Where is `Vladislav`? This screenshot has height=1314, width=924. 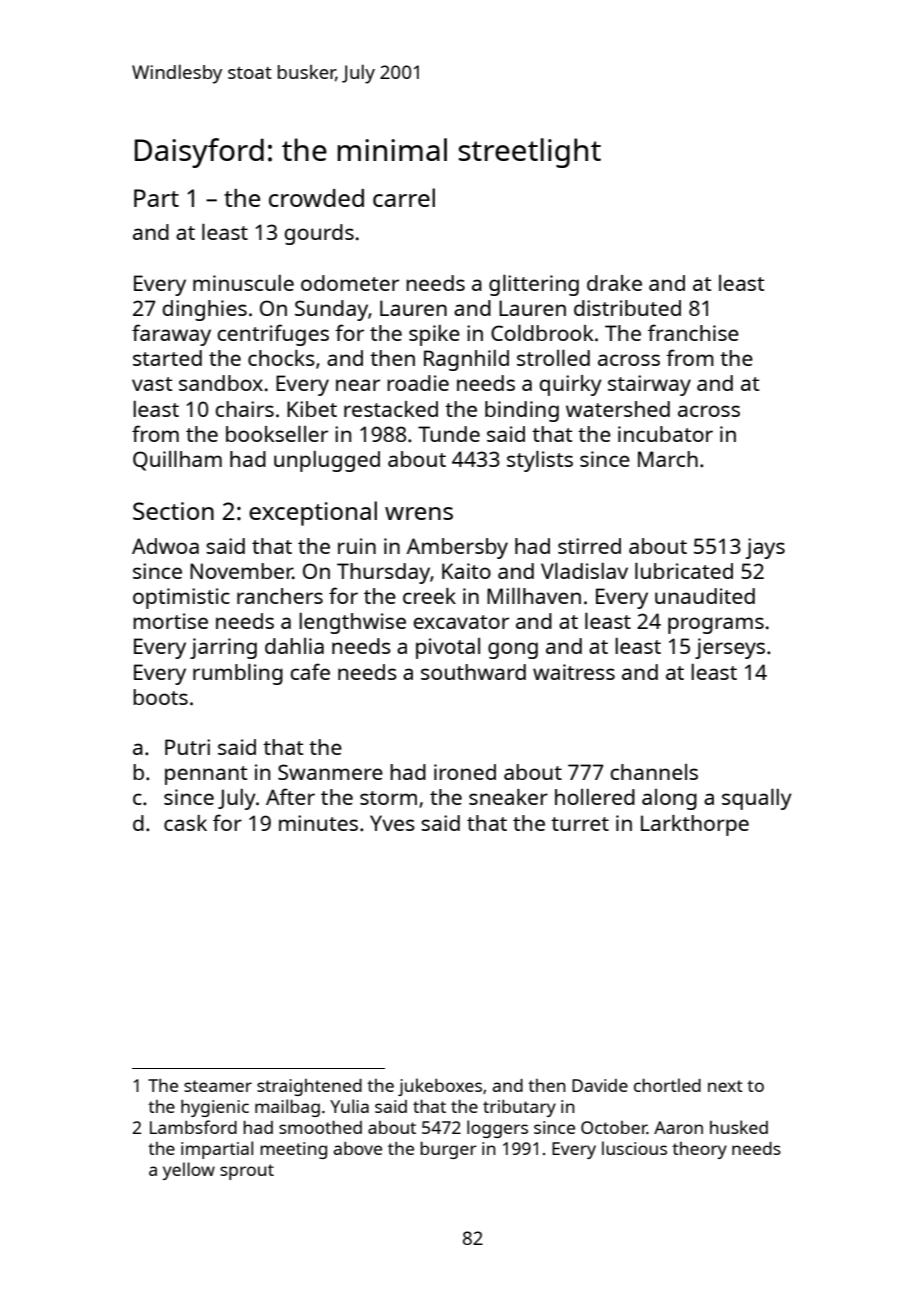
Vladislav is located at coordinates (584, 571).
